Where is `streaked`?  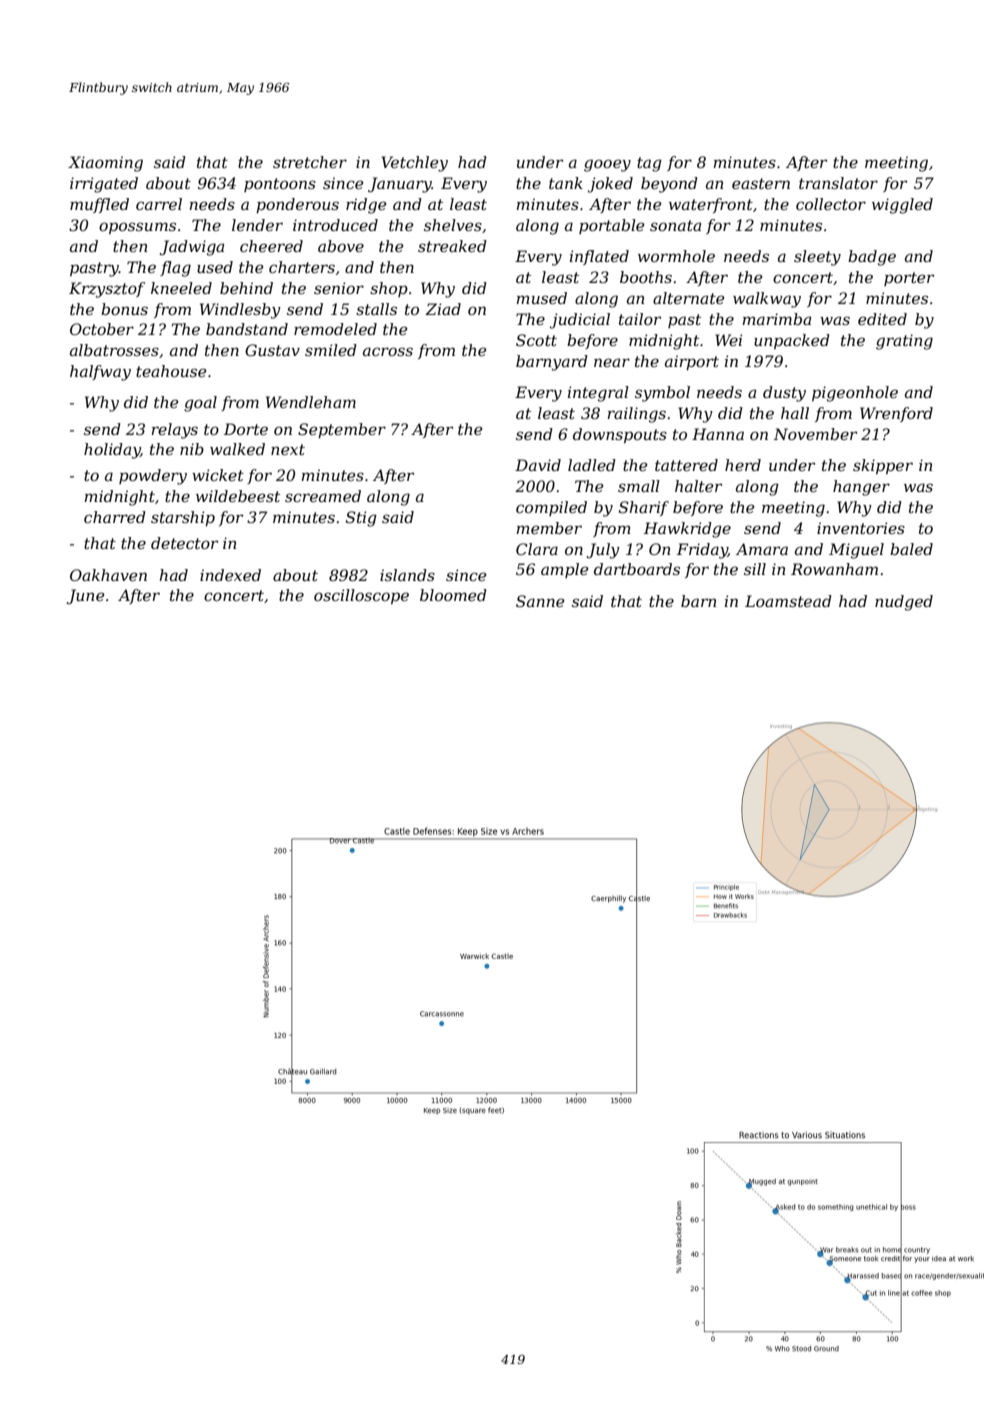
streaked is located at coordinates (452, 246).
